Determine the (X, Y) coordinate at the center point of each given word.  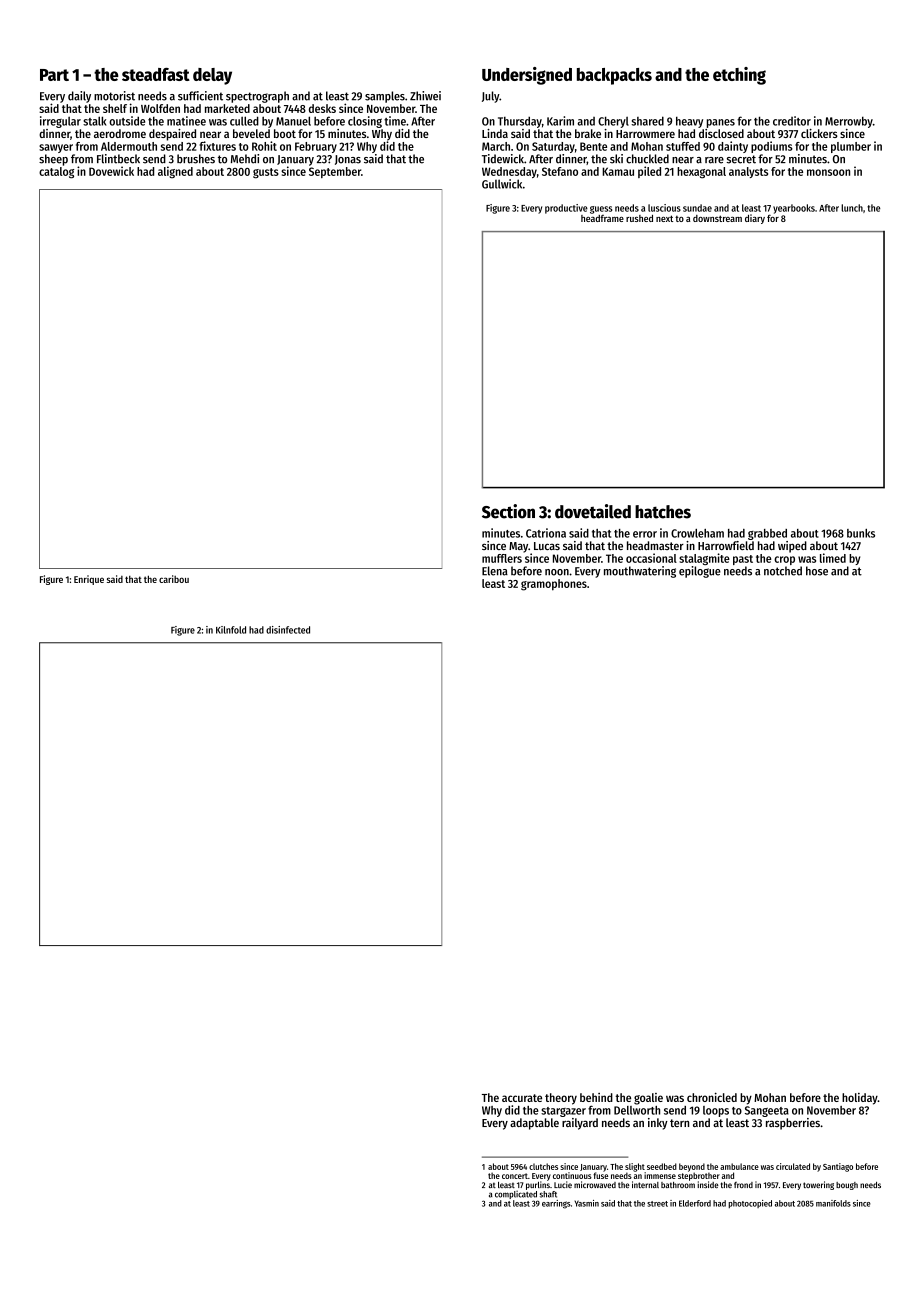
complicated (516, 1195)
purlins (538, 1185)
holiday (860, 1099)
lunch (852, 208)
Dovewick (111, 171)
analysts (748, 172)
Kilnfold (231, 630)
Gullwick (502, 184)
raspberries (793, 1124)
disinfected (288, 630)
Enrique (89, 580)
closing (365, 122)
